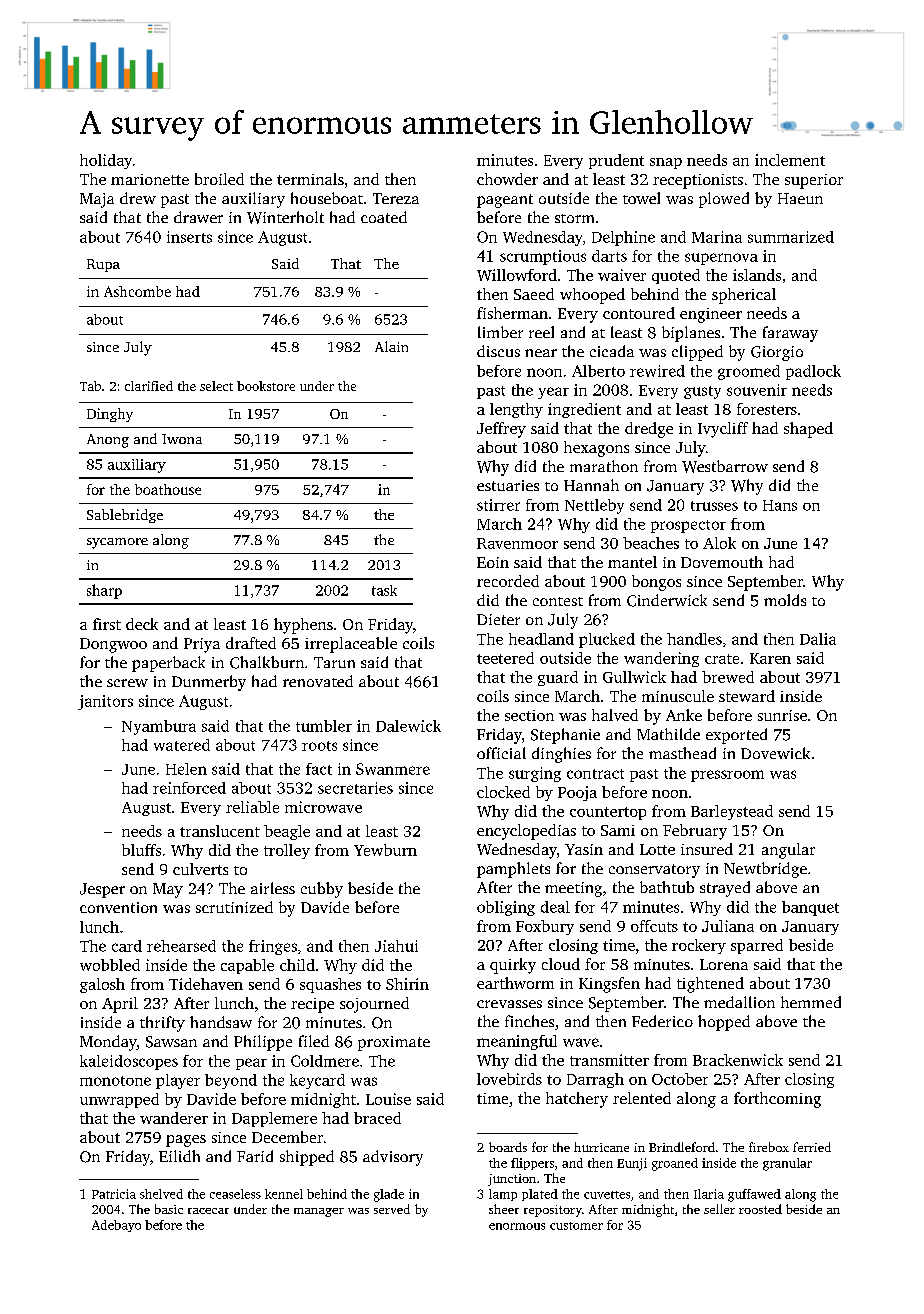  What do you see at coordinates (168, 664) in the screenshot?
I see `paperback` at bounding box center [168, 664].
